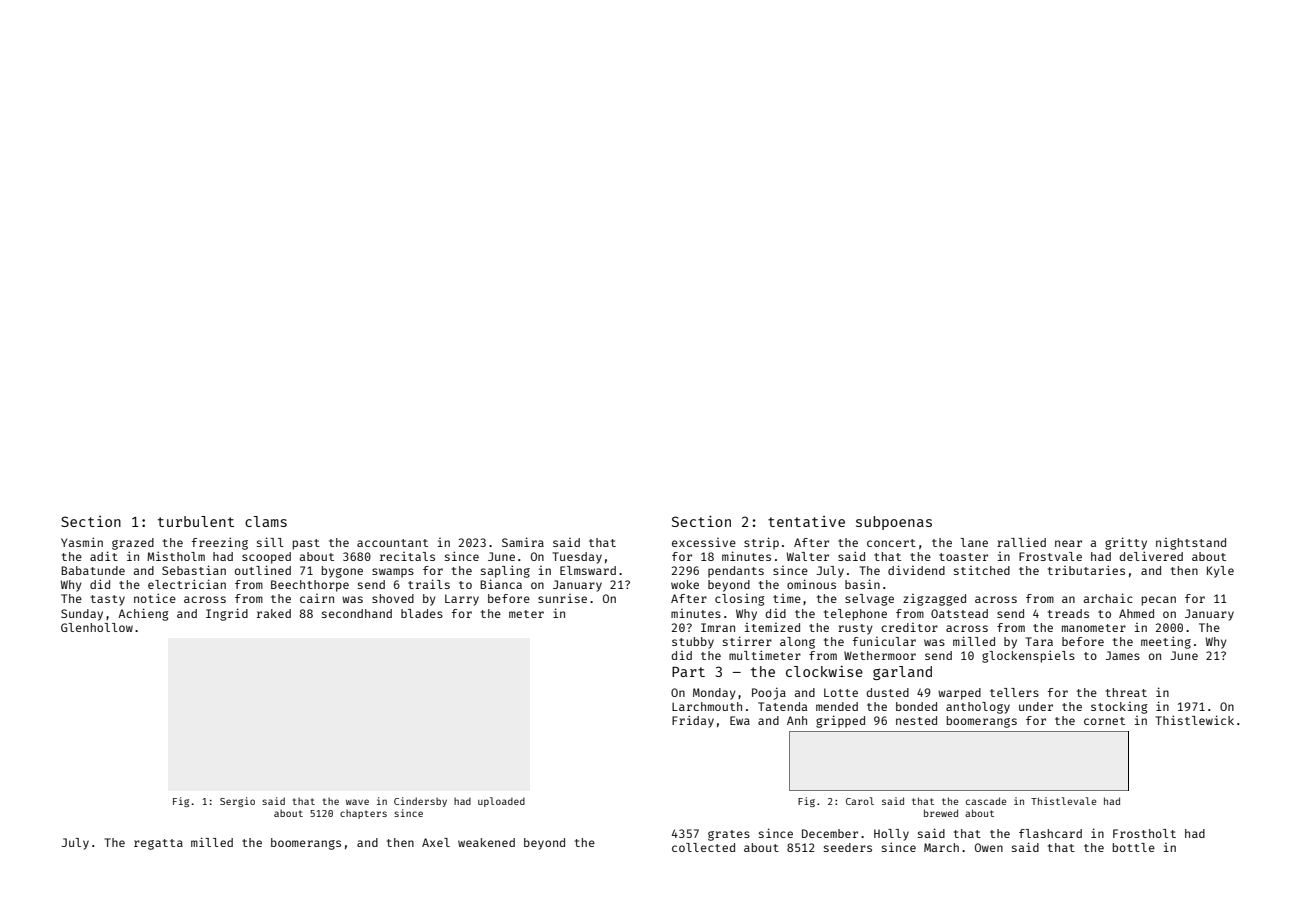 The width and height of the screenshot is (1308, 924). I want to click on Friday, so click(693, 721).
